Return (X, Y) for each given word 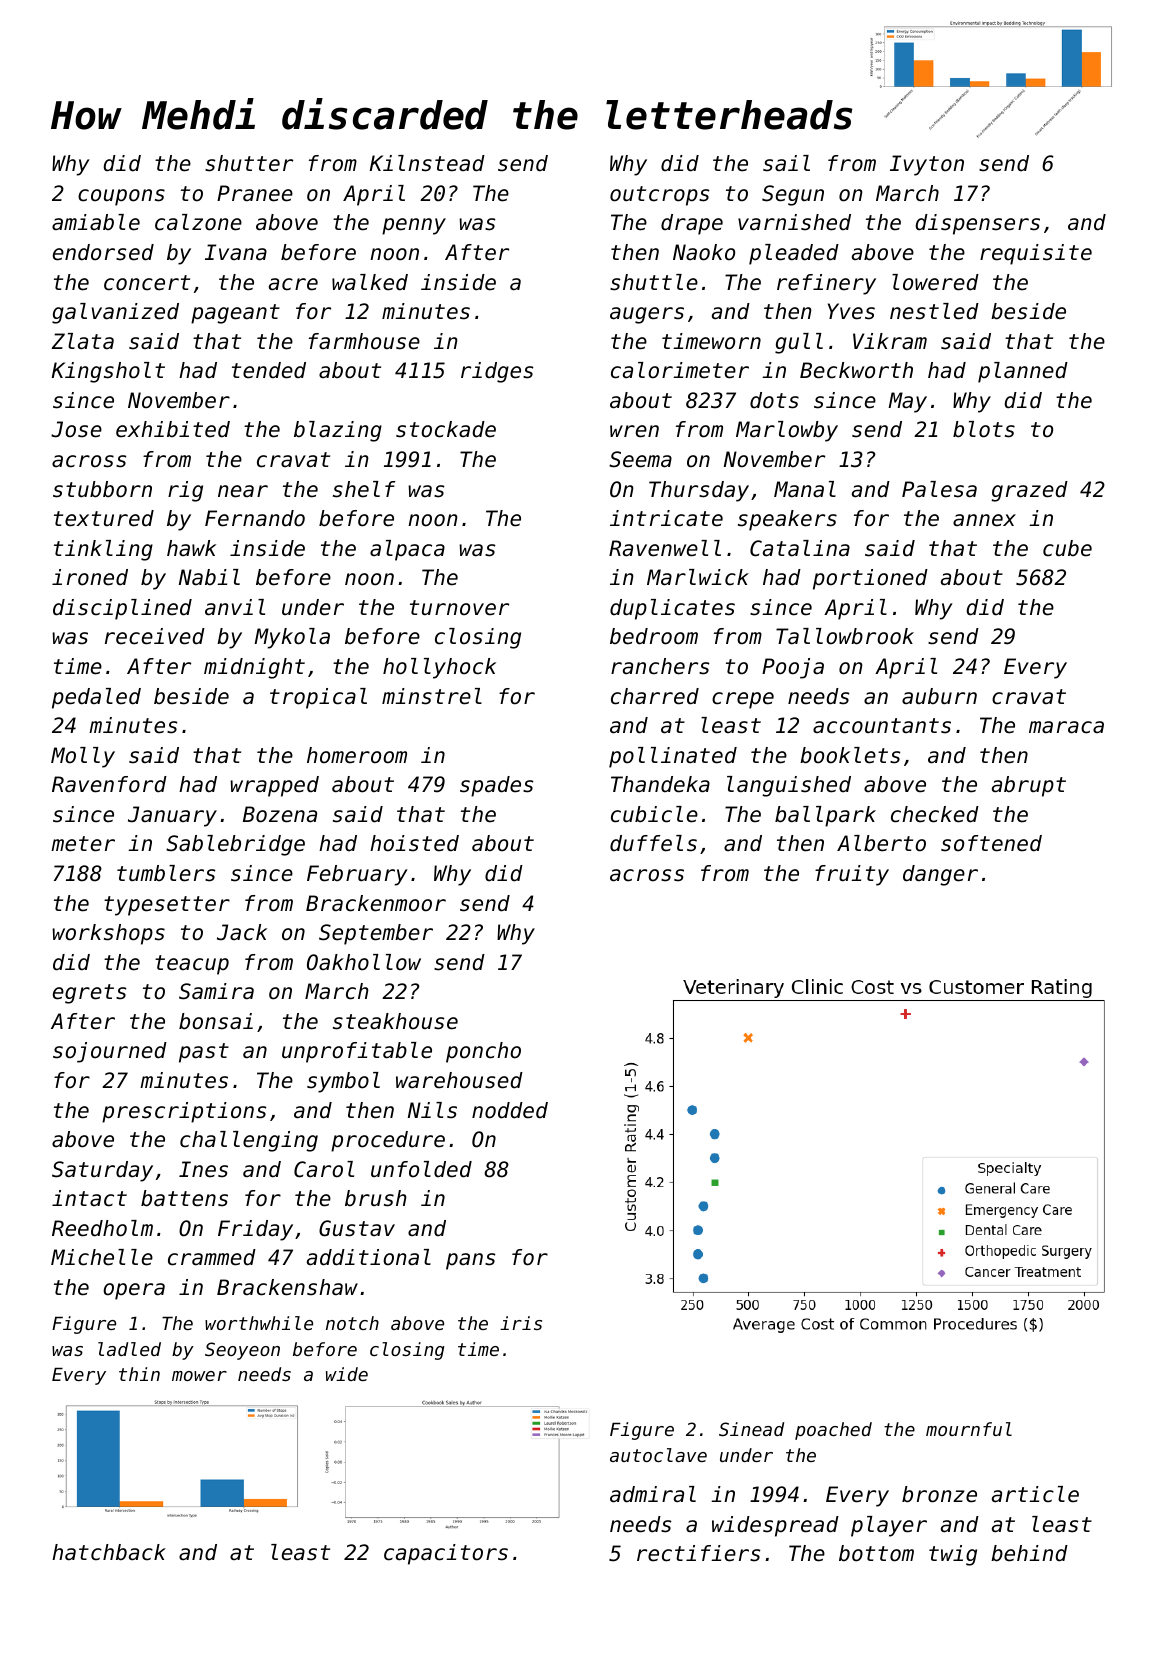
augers (647, 315)
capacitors (446, 1554)
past (204, 1053)
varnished (794, 222)
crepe (743, 700)
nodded (510, 1110)
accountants (882, 726)
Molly (83, 757)
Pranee (255, 193)
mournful (969, 1429)
